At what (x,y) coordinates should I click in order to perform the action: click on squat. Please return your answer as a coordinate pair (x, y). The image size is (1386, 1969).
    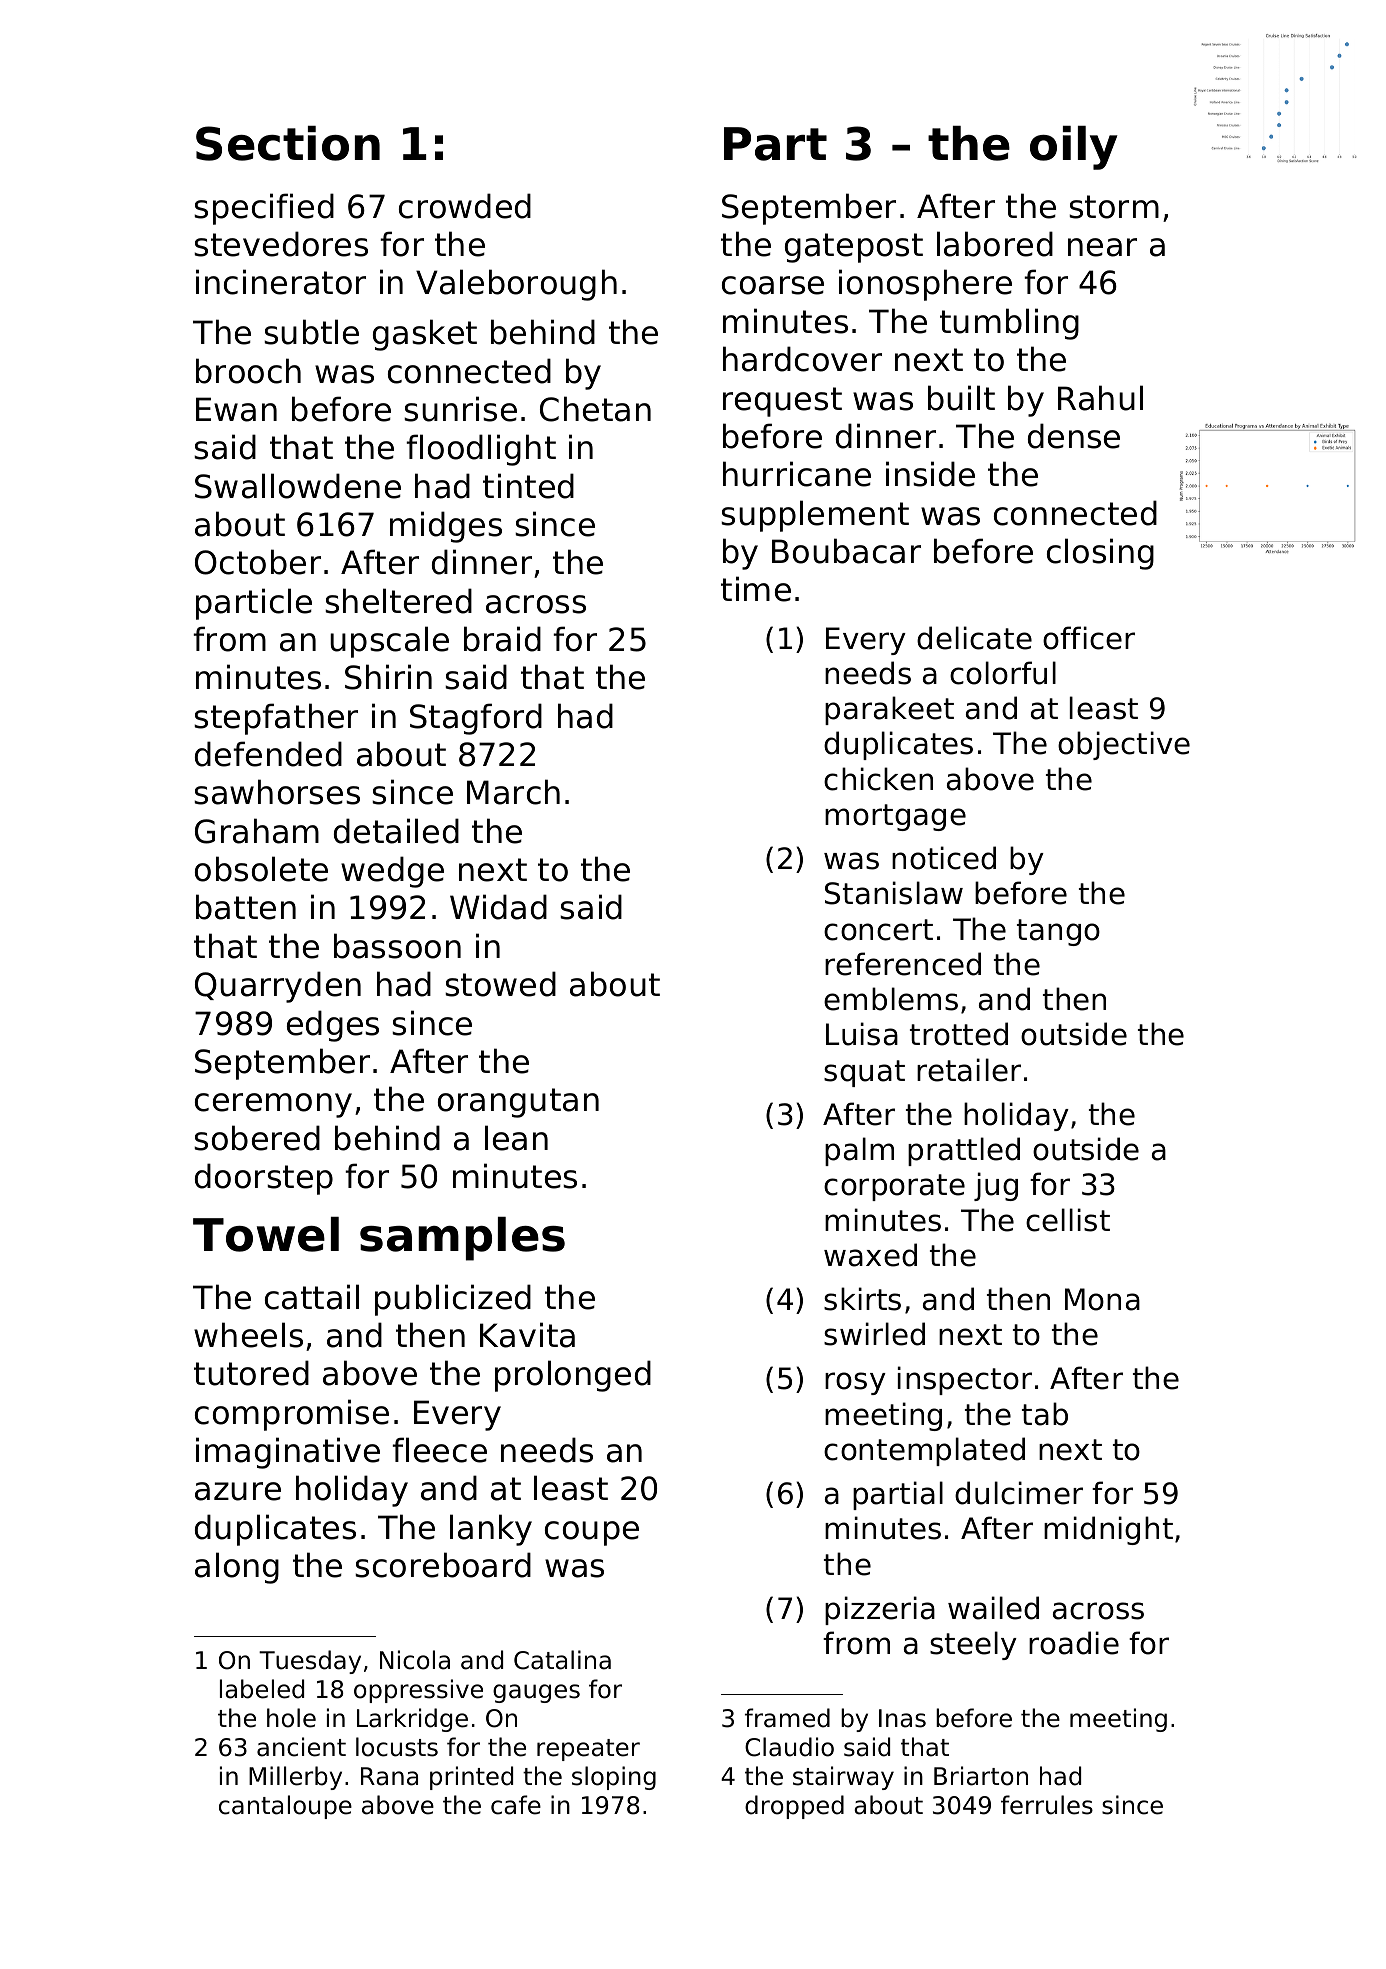
    Looking at the image, I should click on (864, 1073).
